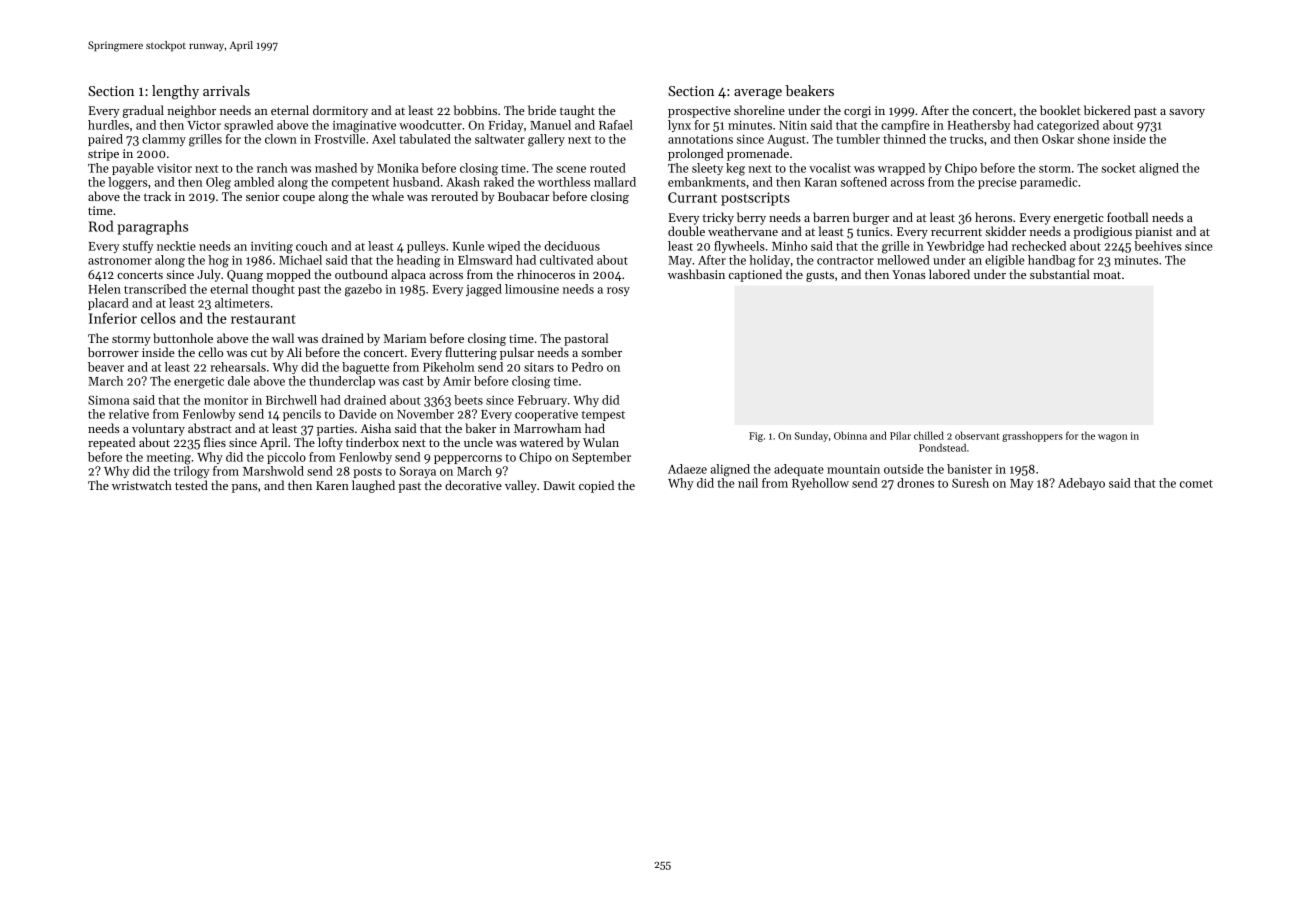  What do you see at coordinates (820, 484) in the screenshot?
I see `Ryehollow` at bounding box center [820, 484].
